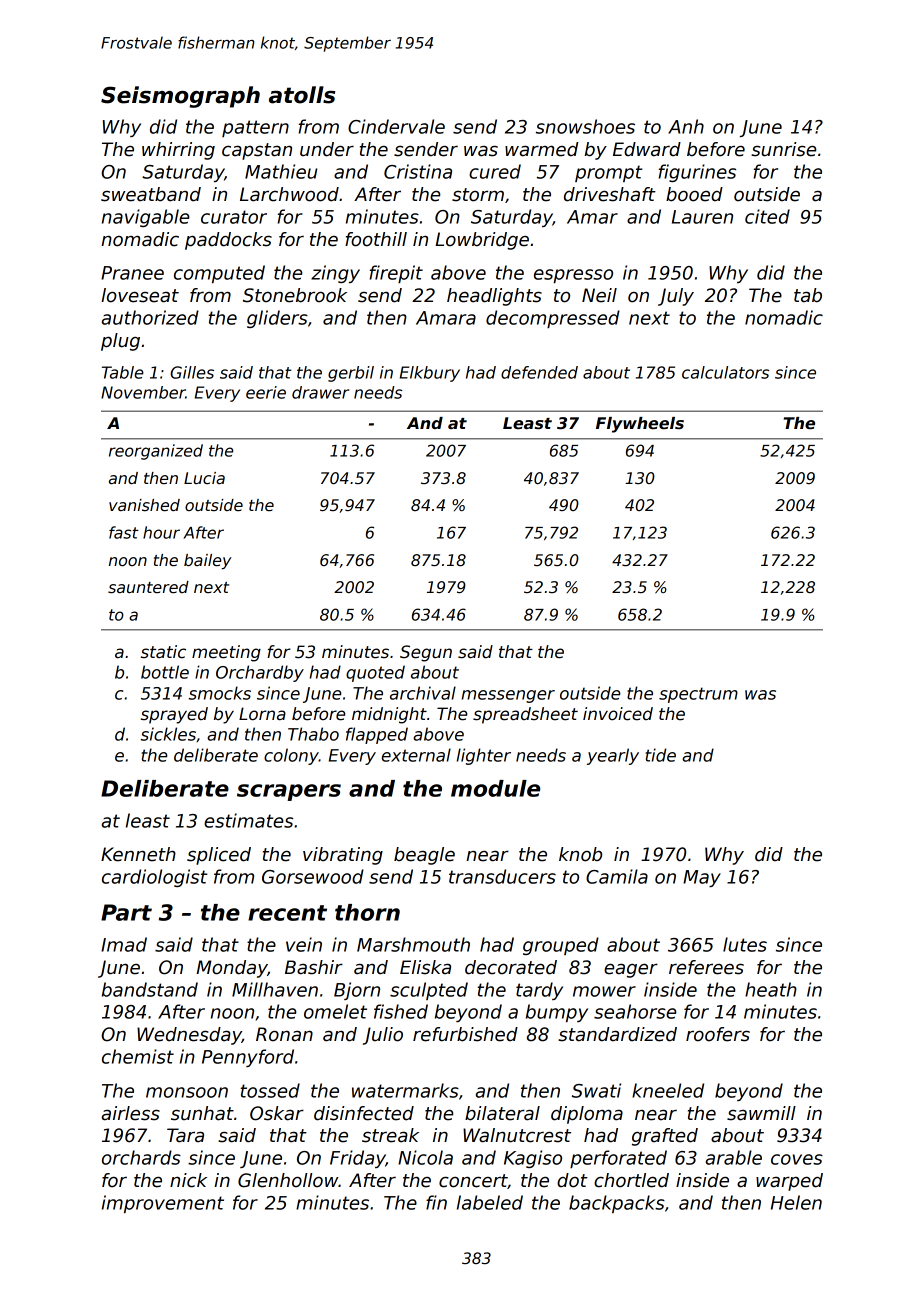 The height and width of the screenshot is (1308, 924). Describe the element at coordinates (494, 297) in the screenshot. I see `headlights` at that location.
